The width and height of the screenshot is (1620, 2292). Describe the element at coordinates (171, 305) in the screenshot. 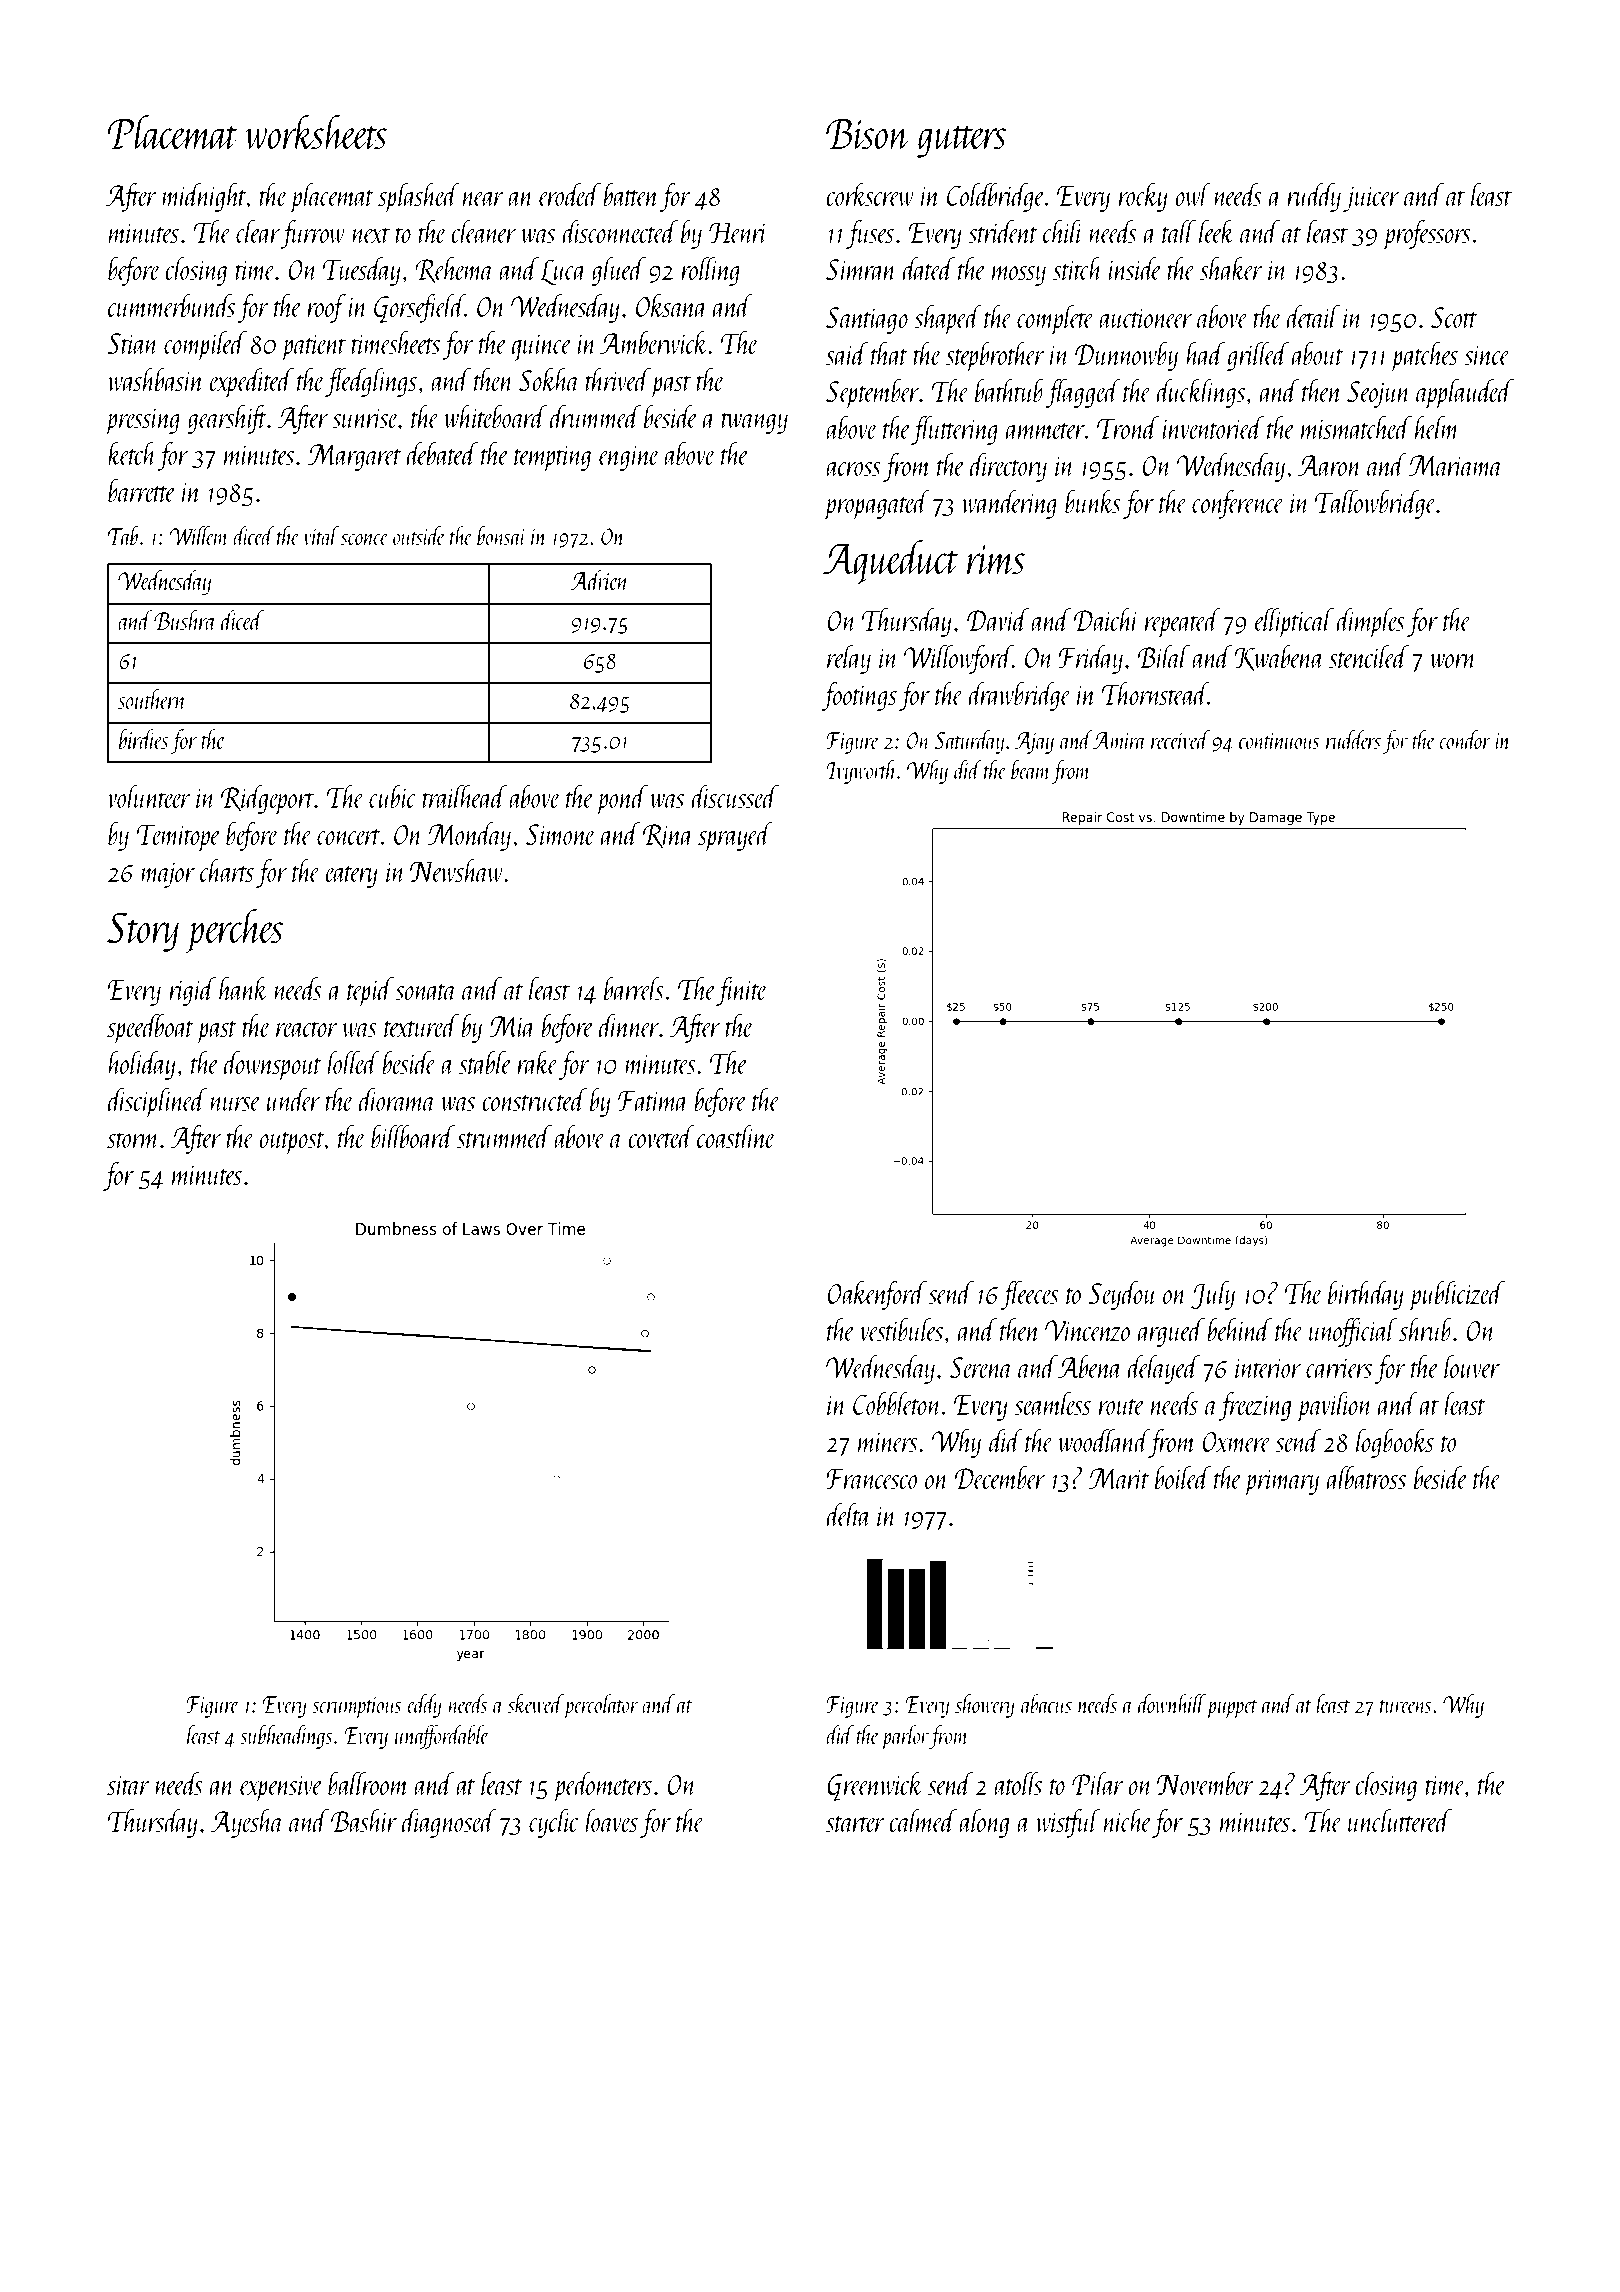

I see `cummerbunds` at that location.
